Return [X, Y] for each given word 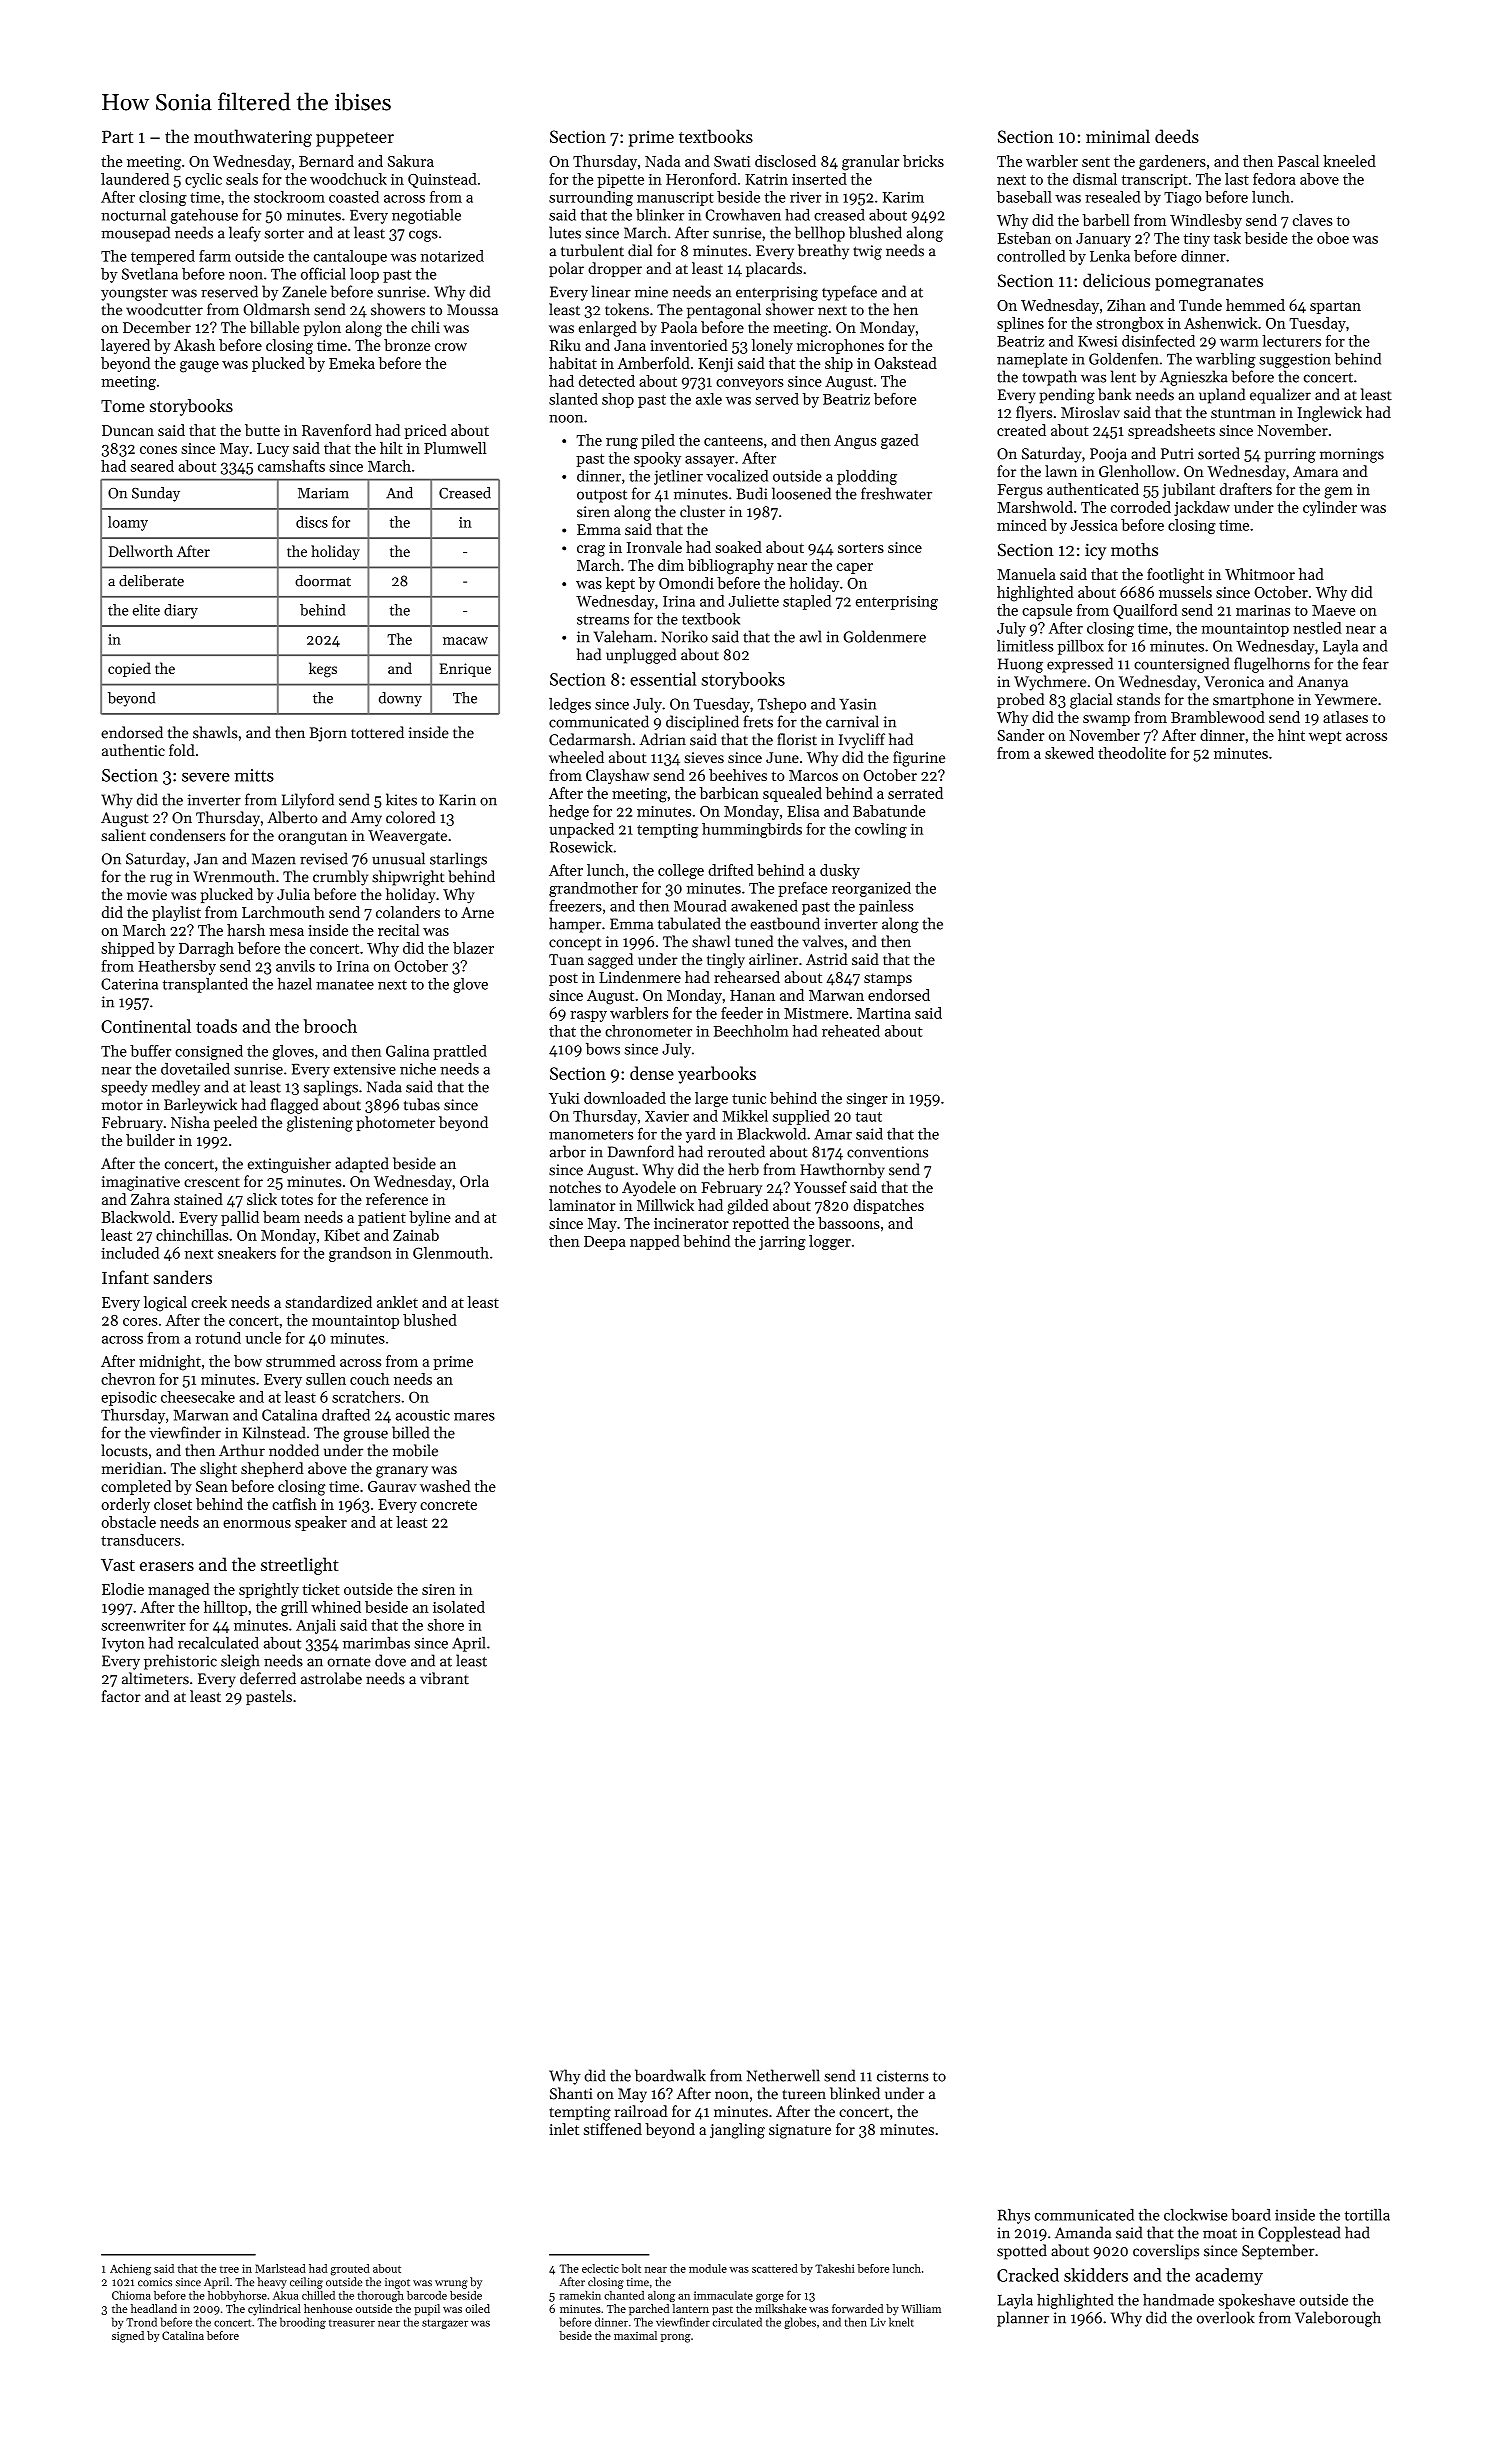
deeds [1177, 136]
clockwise [1196, 2215]
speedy [124, 1088]
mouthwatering [253, 138]
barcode [427, 2295]
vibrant [444, 1678]
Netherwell [783, 2075]
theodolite [1132, 753]
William [921, 2308]
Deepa [605, 1243]
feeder [742, 1013]
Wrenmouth [234, 876]
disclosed [785, 161]
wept [1325, 737]
